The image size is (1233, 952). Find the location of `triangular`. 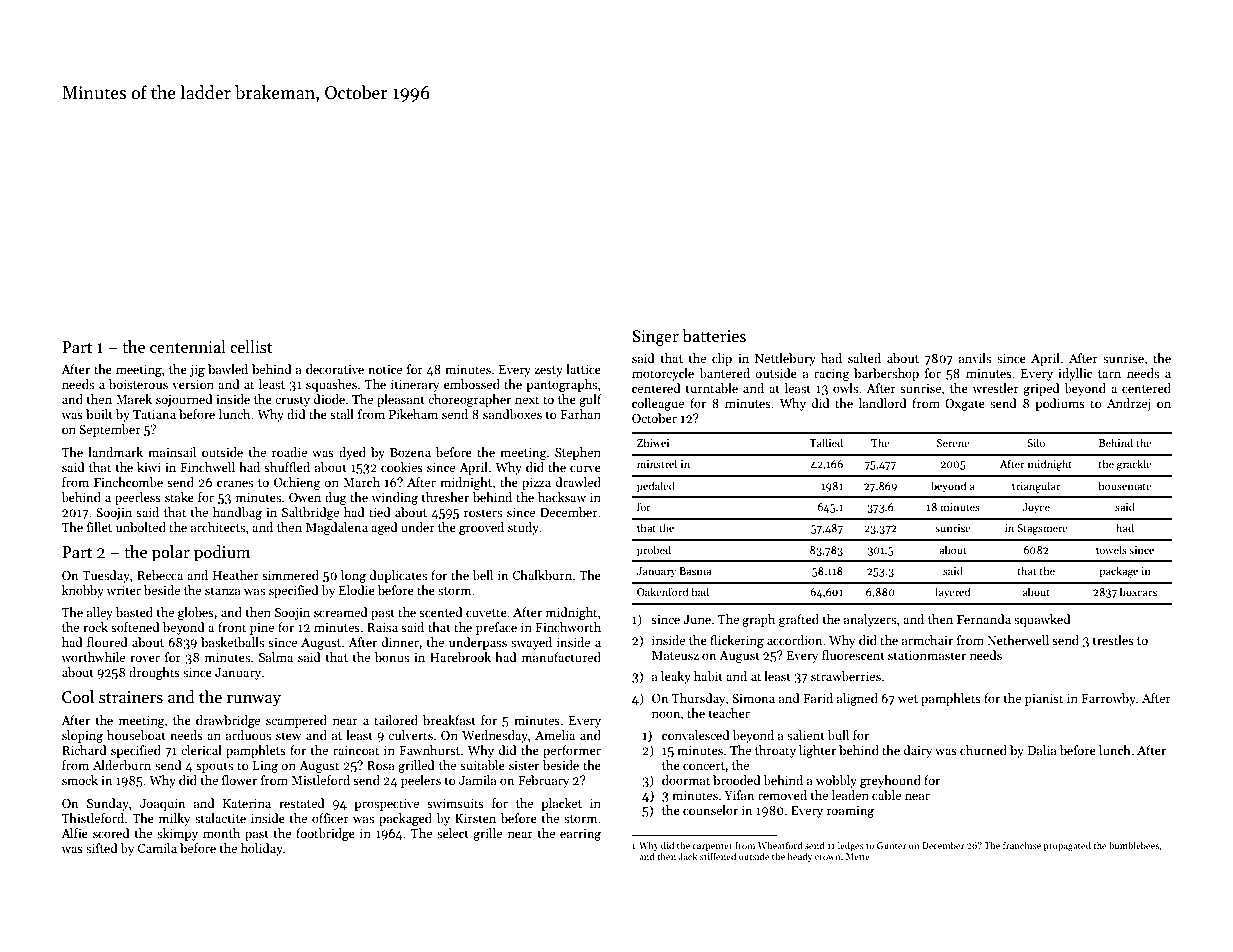

triangular is located at coordinates (1036, 487).
